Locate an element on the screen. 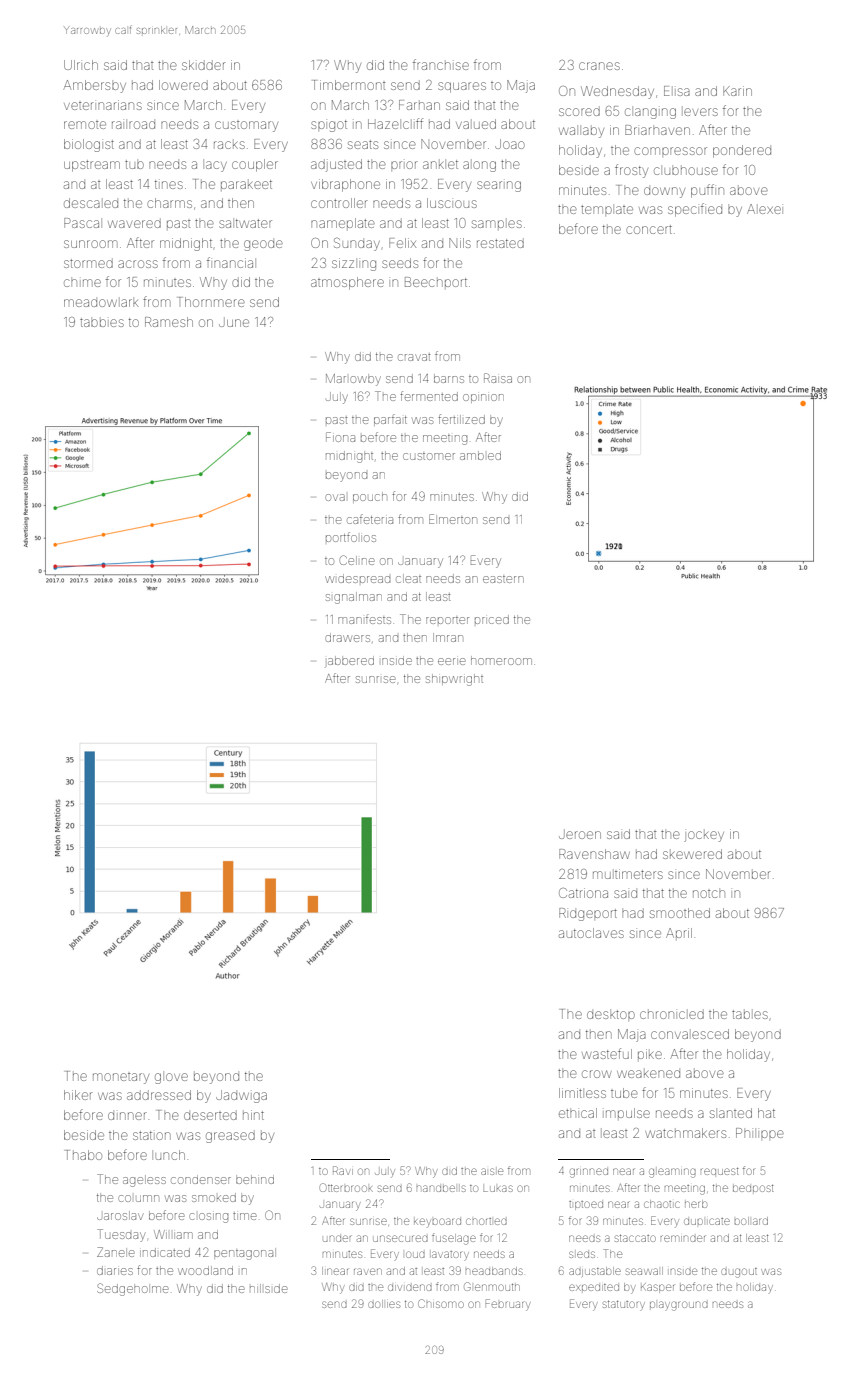 This screenshot has width=849, height=1400. Sedgeholme is located at coordinates (133, 1289).
